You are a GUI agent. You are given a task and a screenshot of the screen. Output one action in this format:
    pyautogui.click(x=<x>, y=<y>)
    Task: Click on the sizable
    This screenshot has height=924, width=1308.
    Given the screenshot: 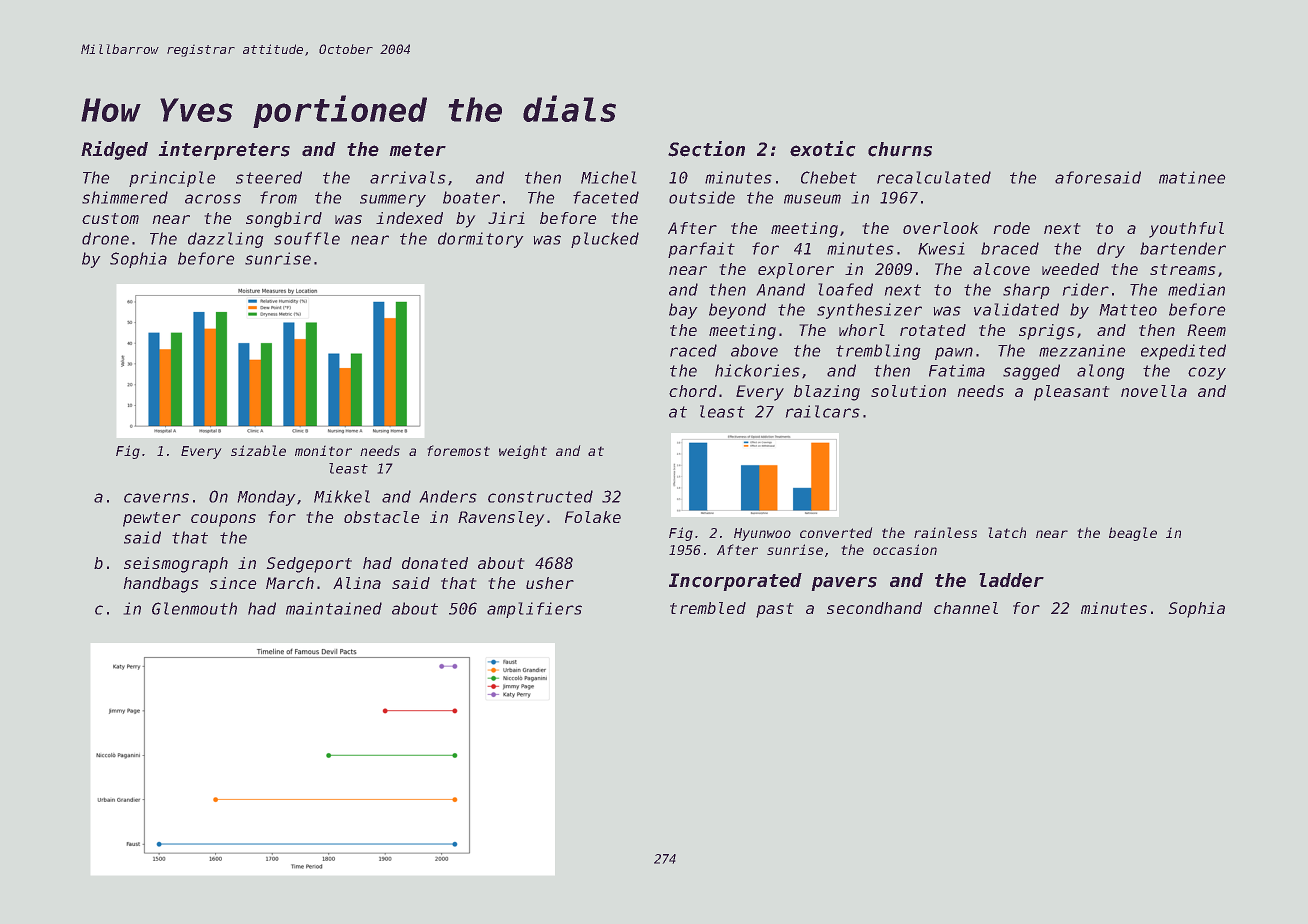 What is the action you would take?
    pyautogui.click(x=258, y=450)
